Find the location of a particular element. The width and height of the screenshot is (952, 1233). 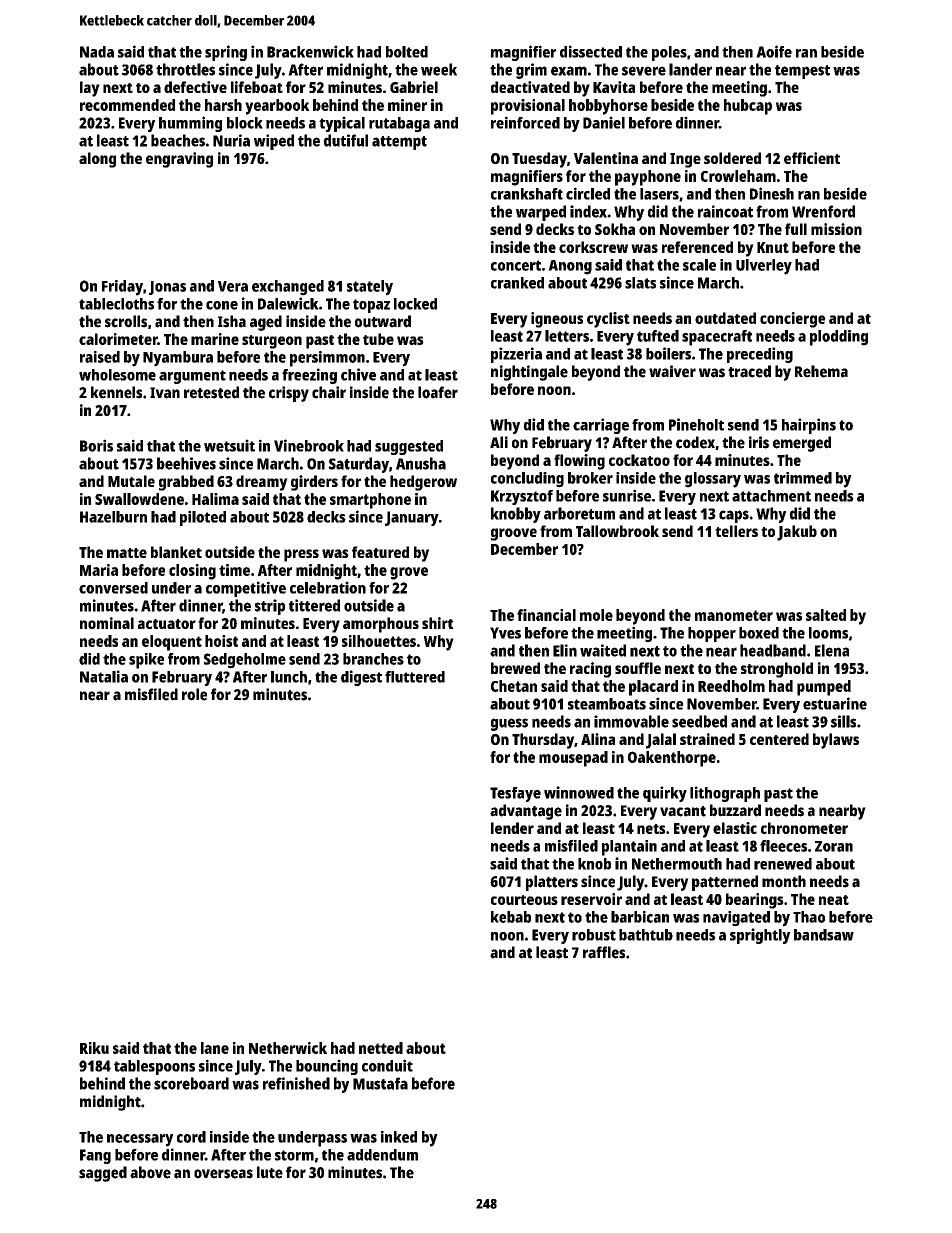

barbican is located at coordinates (640, 917).
